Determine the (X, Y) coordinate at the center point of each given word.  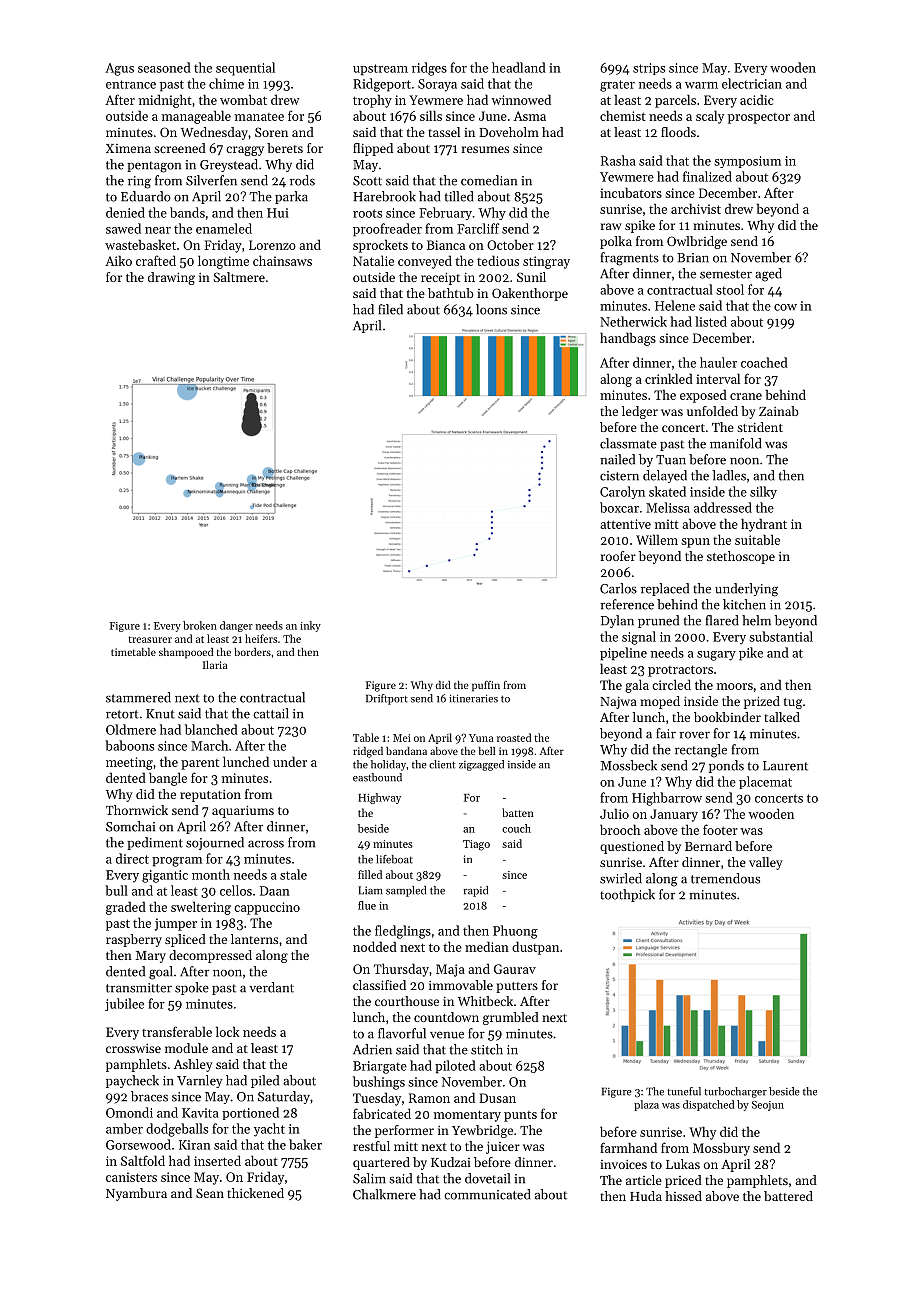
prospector (759, 118)
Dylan (617, 621)
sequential (245, 69)
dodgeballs (177, 1130)
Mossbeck (629, 765)
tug (793, 703)
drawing (171, 278)
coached (764, 362)
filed (390, 309)
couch (516, 828)
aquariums (243, 811)
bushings (379, 1083)
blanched (211, 729)
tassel (444, 132)
